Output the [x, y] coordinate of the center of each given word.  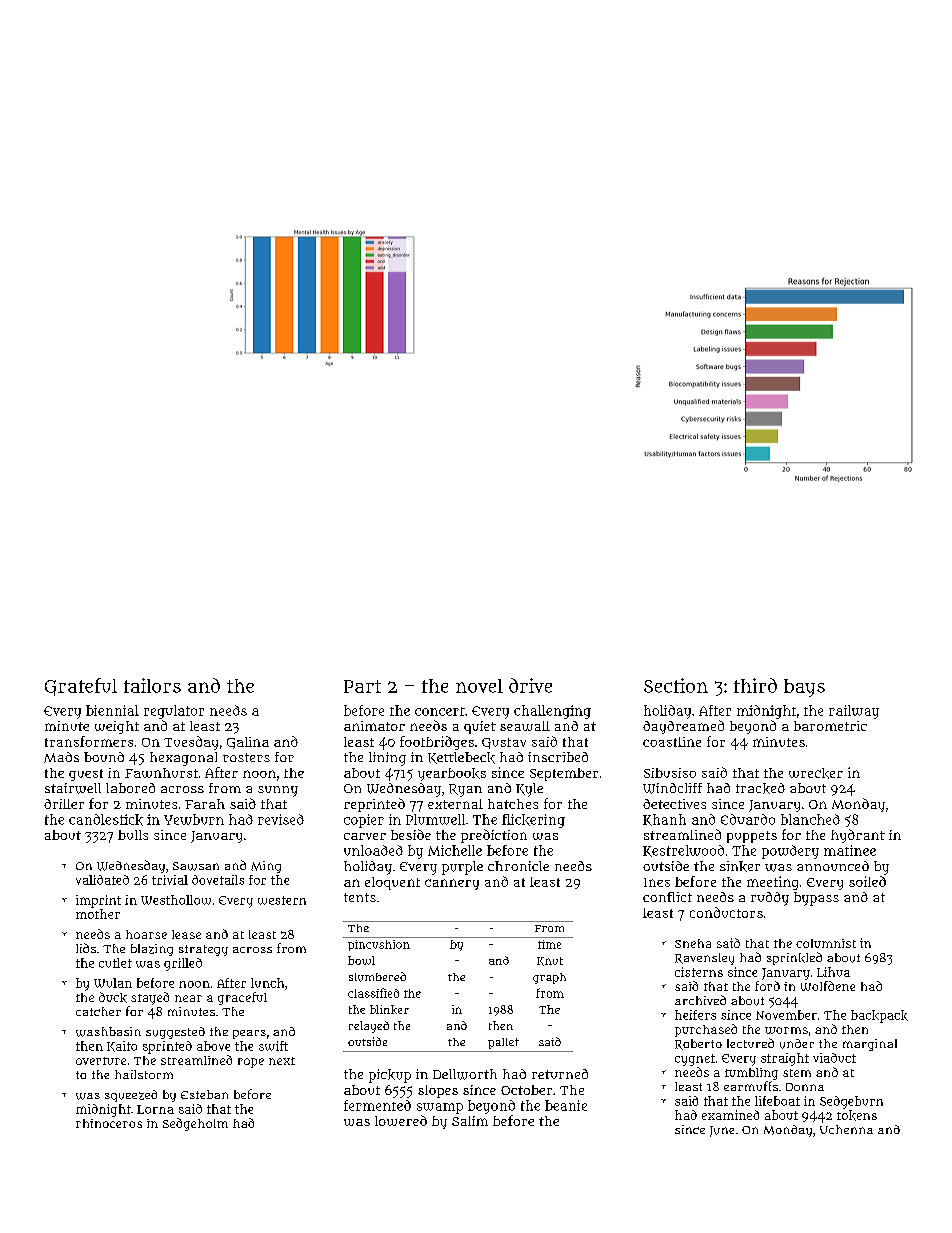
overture [101, 1061]
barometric [830, 726]
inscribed [558, 757]
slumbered [377, 977]
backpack [879, 1016]
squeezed [131, 1096]
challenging [552, 712]
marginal [870, 1045]
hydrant [858, 836]
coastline [672, 742]
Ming [266, 867]
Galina [248, 743]
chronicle [518, 866]
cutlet [115, 963]
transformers [89, 741]
